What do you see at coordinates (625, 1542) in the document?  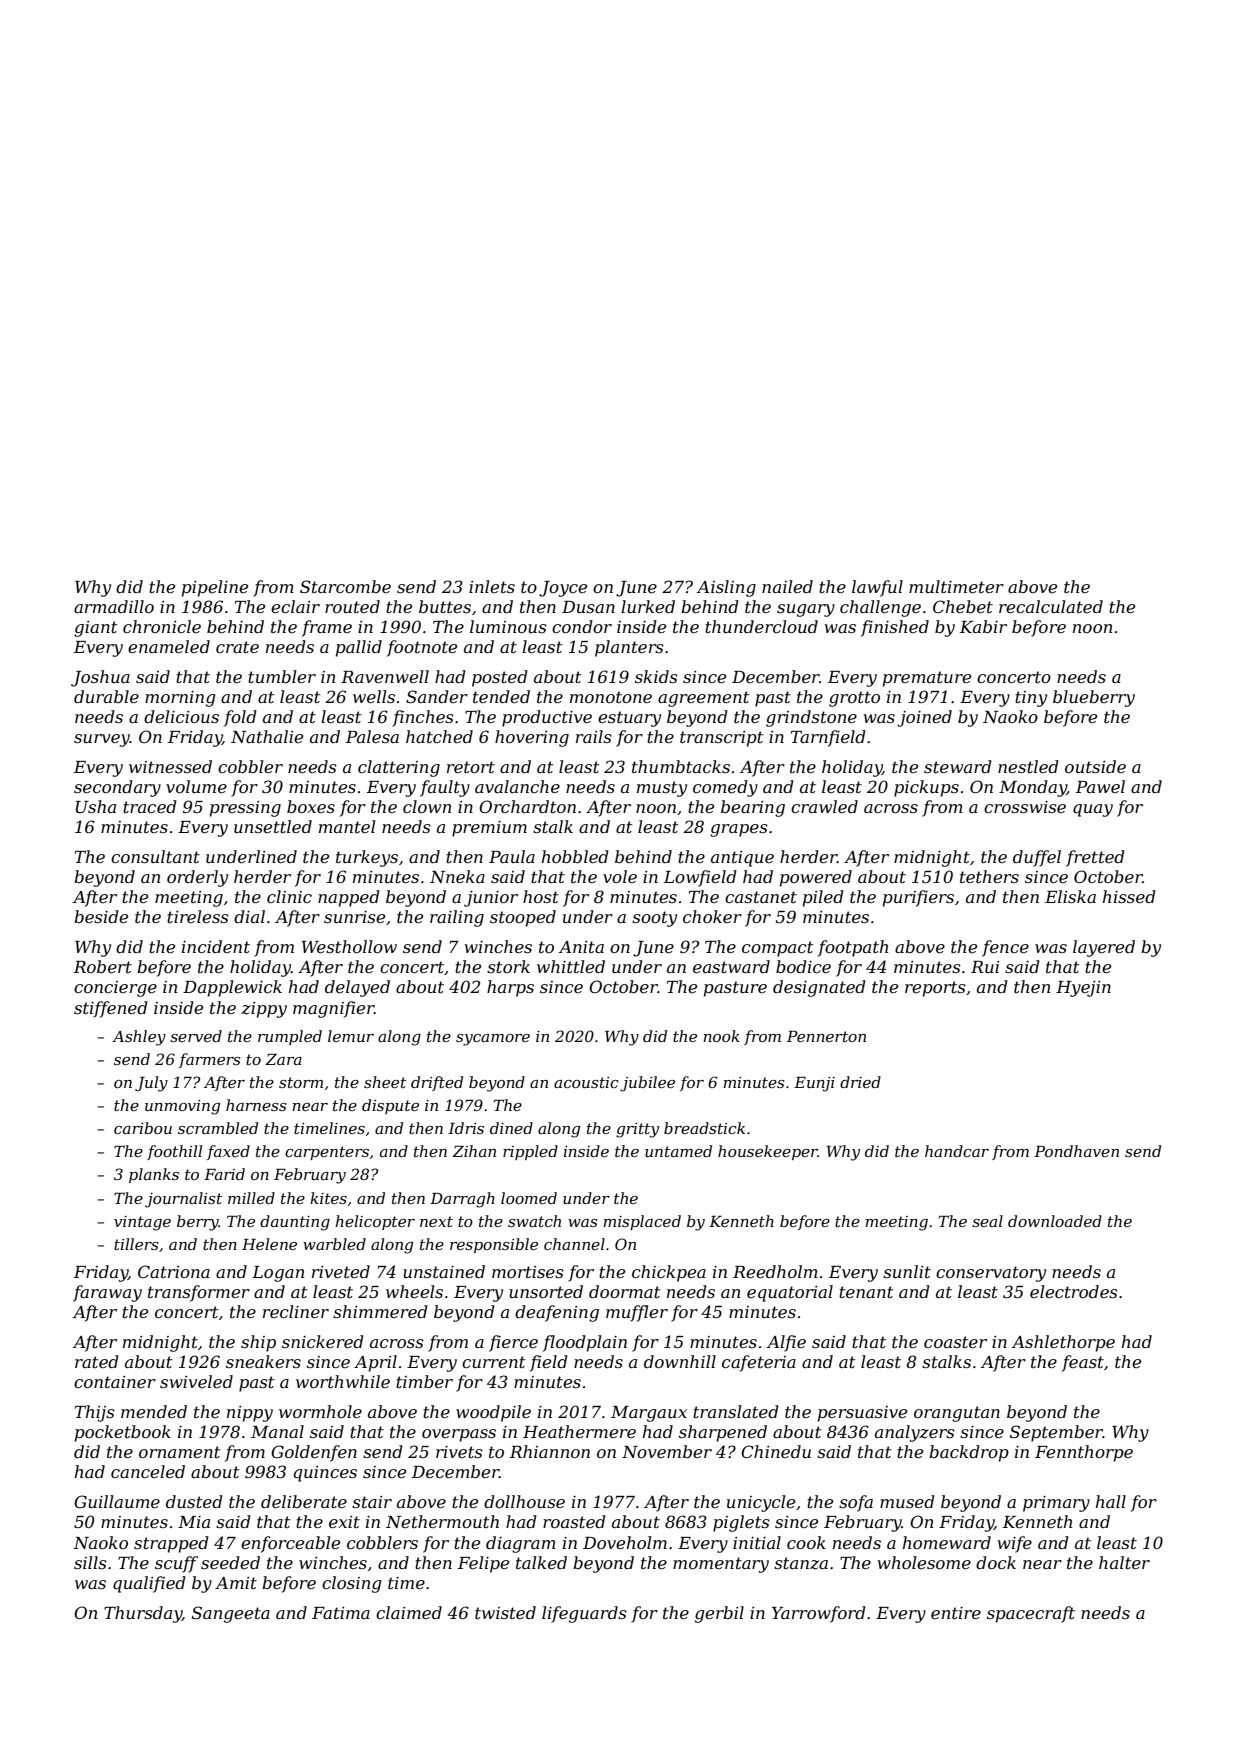 I see `Doveholm` at bounding box center [625, 1542].
